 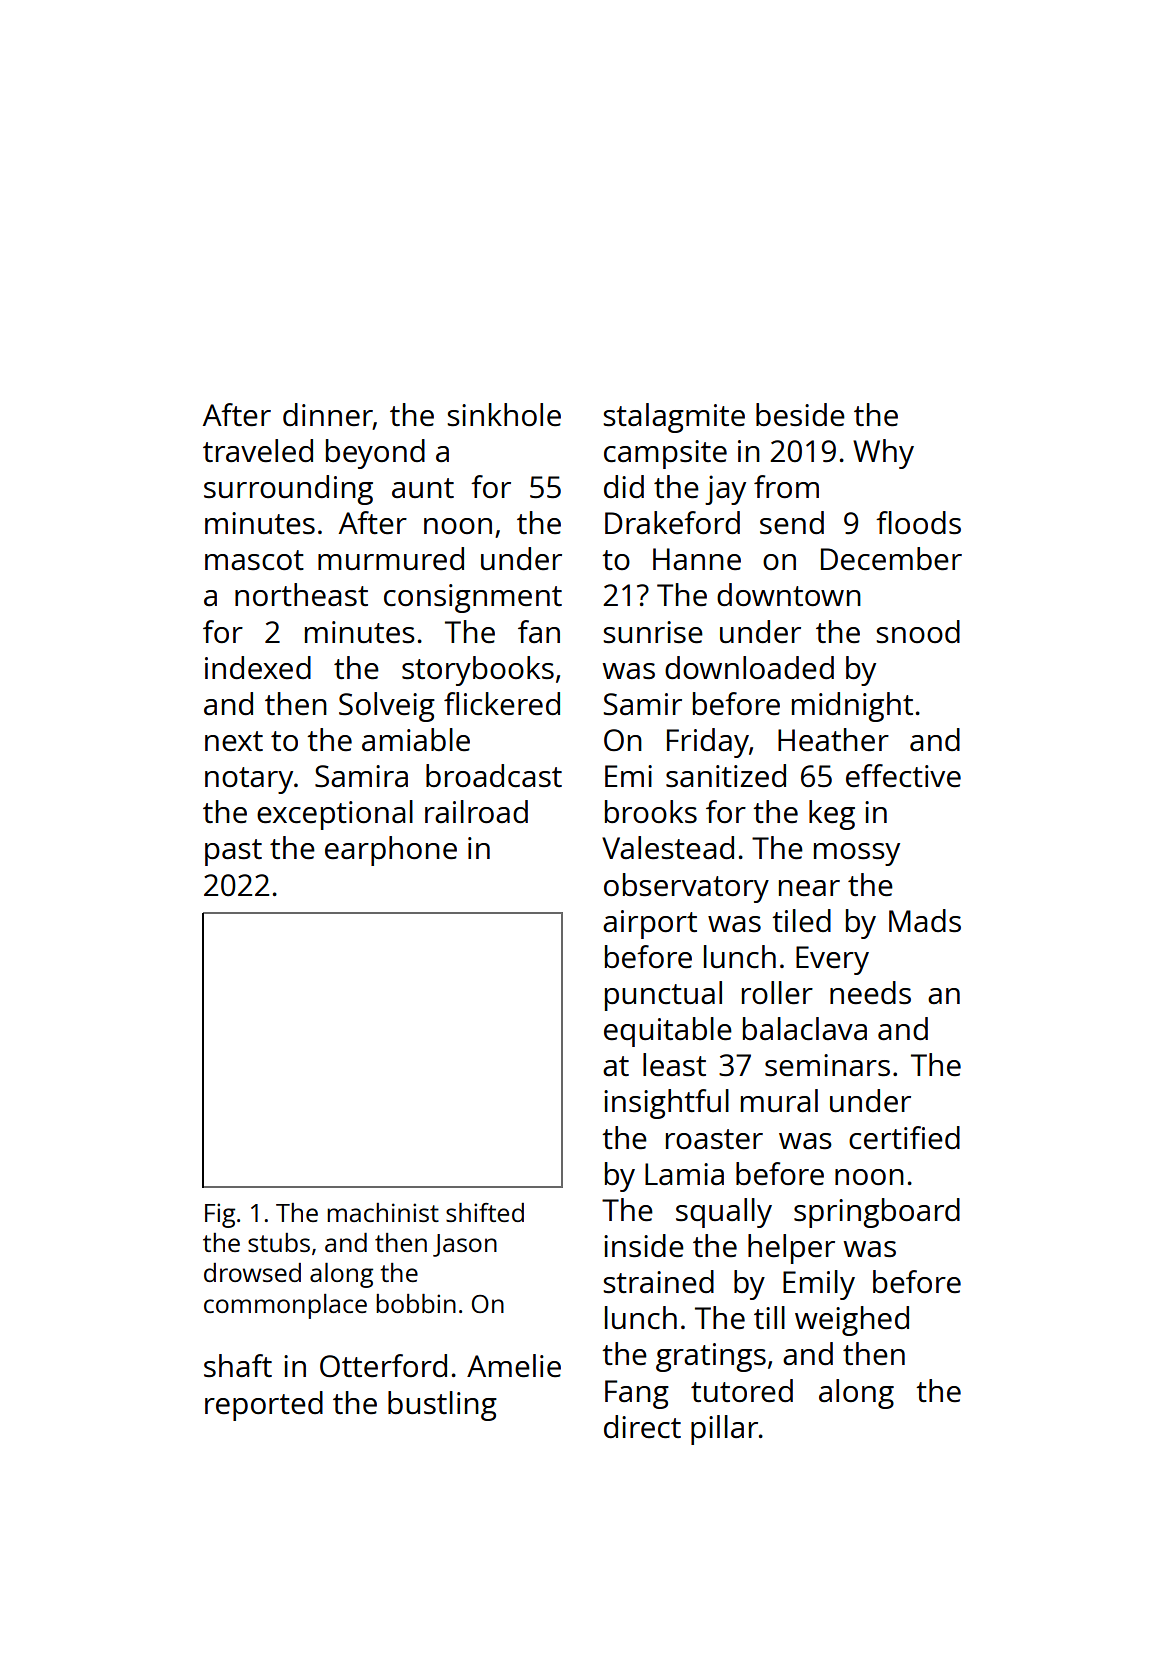 What do you see at coordinates (514, 1366) in the screenshot?
I see `Amelie` at bounding box center [514, 1366].
